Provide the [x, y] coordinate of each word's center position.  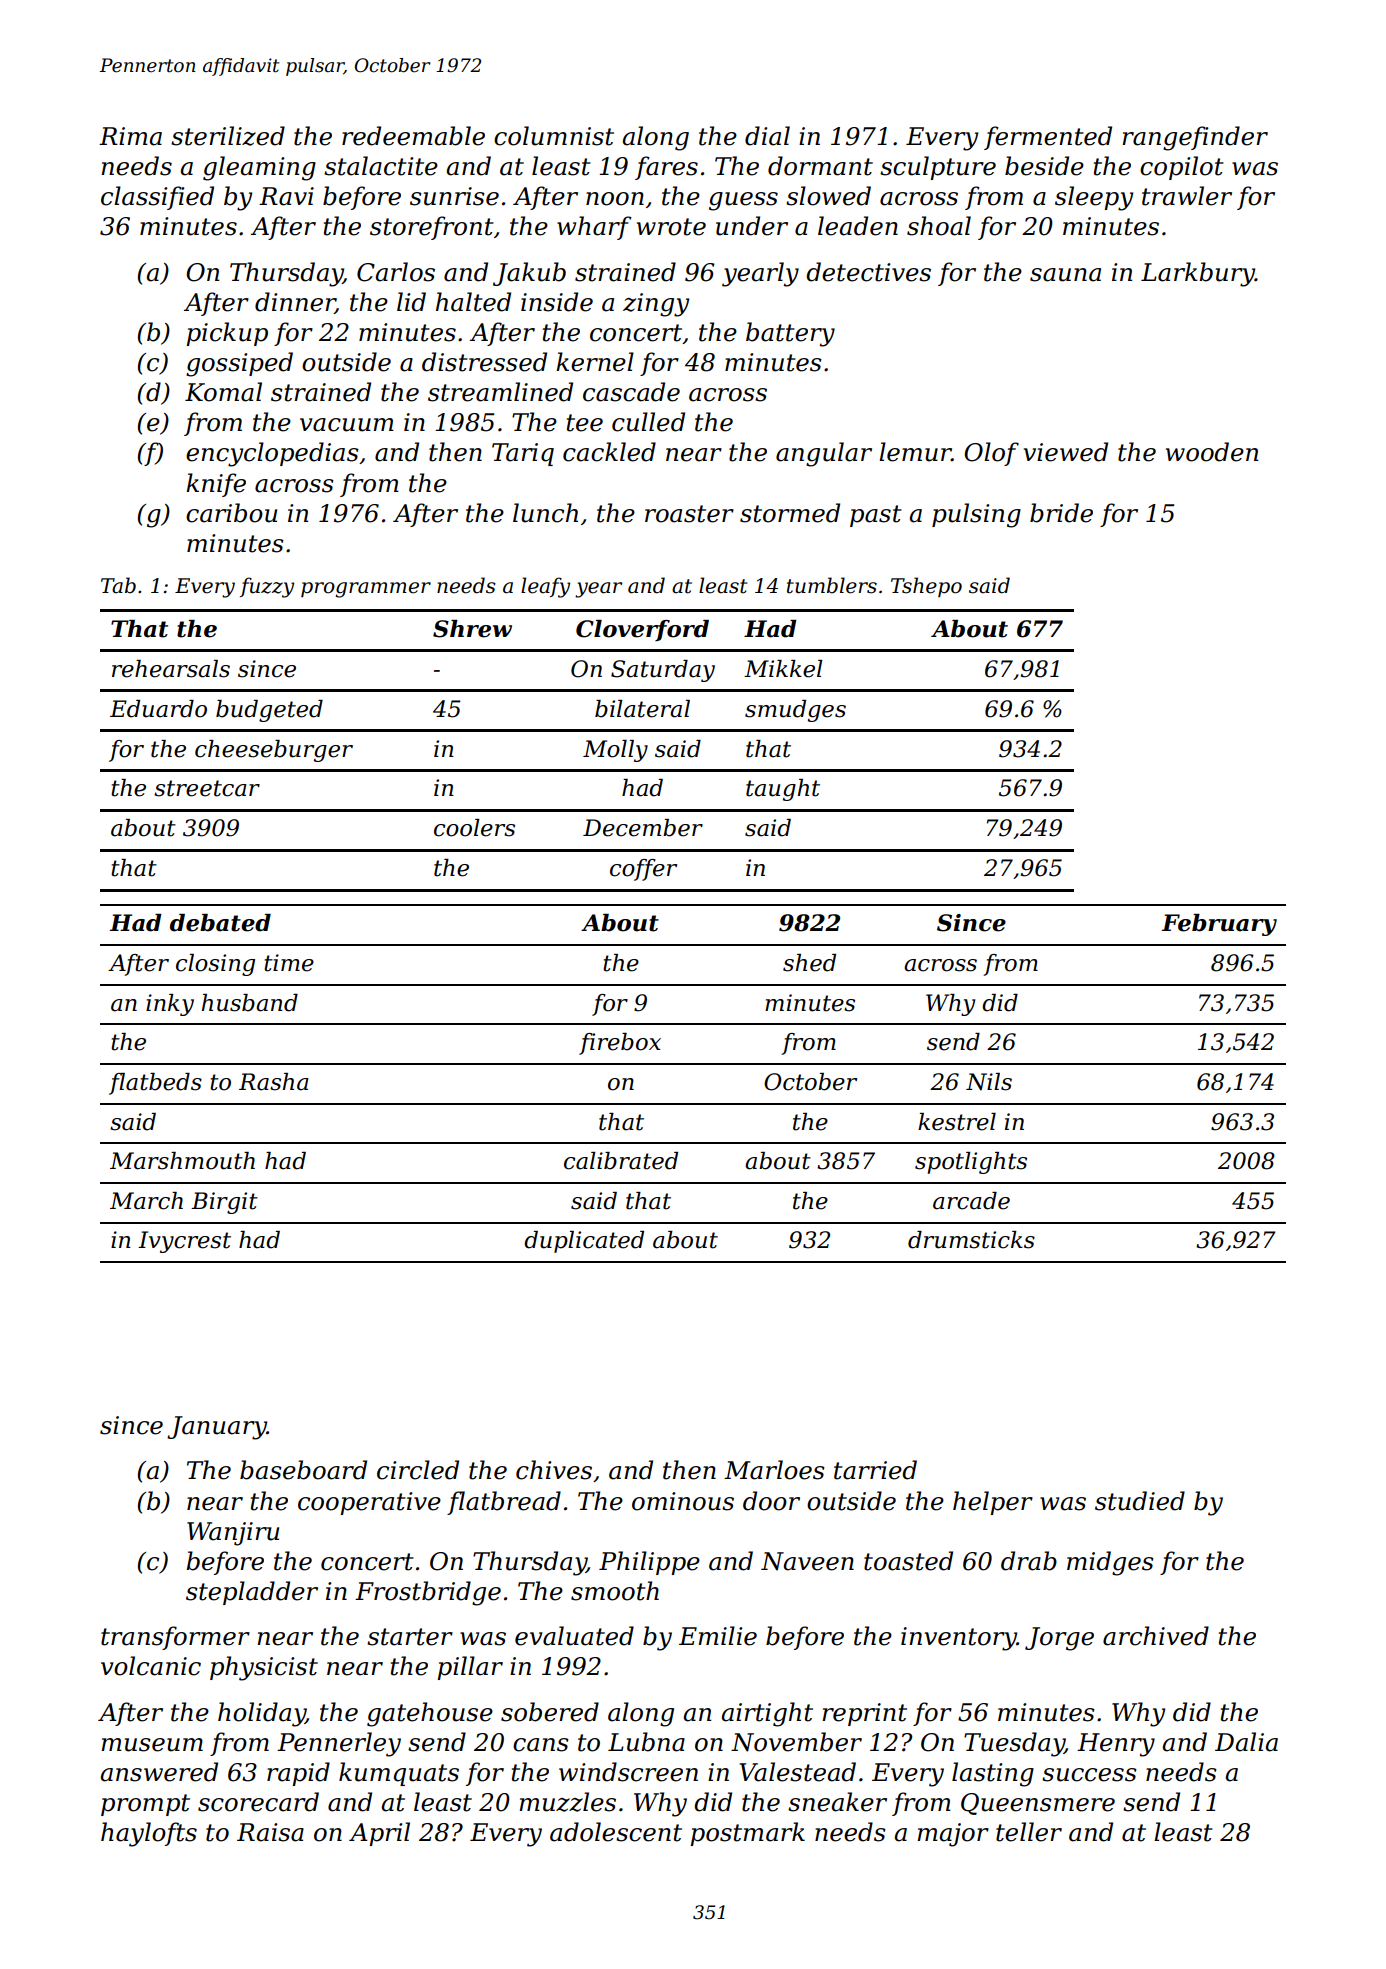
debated [220, 923]
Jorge [1059, 1639]
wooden [1212, 452]
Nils [989, 1082]
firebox [620, 1044]
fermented [1048, 138]
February [1219, 925]
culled [648, 422]
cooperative [369, 1503]
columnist [554, 136]
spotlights [971, 1163]
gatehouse [430, 1714]
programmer [366, 590]
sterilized [228, 136]
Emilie [718, 1636]
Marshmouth [182, 1161]
